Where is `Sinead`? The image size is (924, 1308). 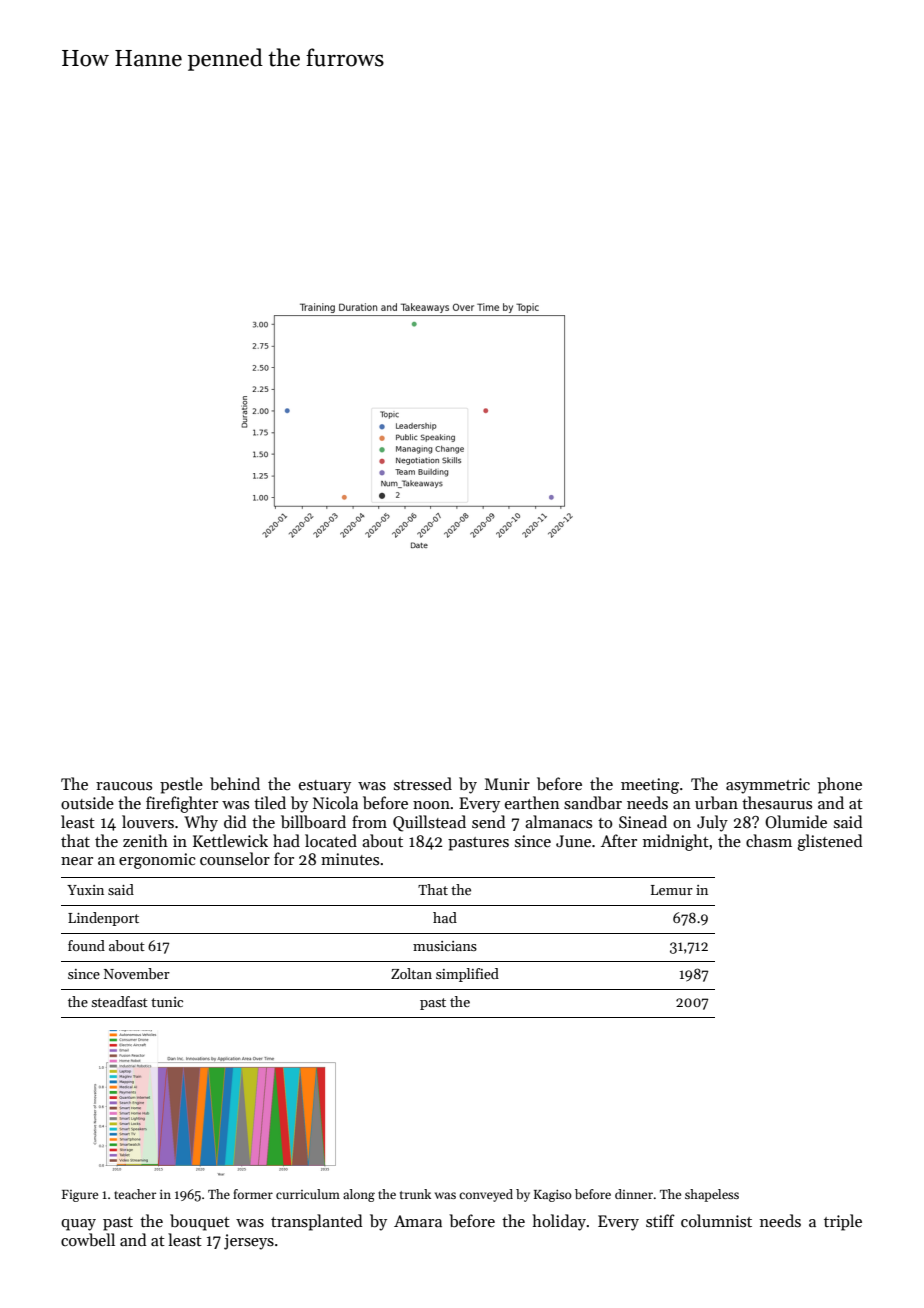 Sinead is located at coordinates (643, 821).
